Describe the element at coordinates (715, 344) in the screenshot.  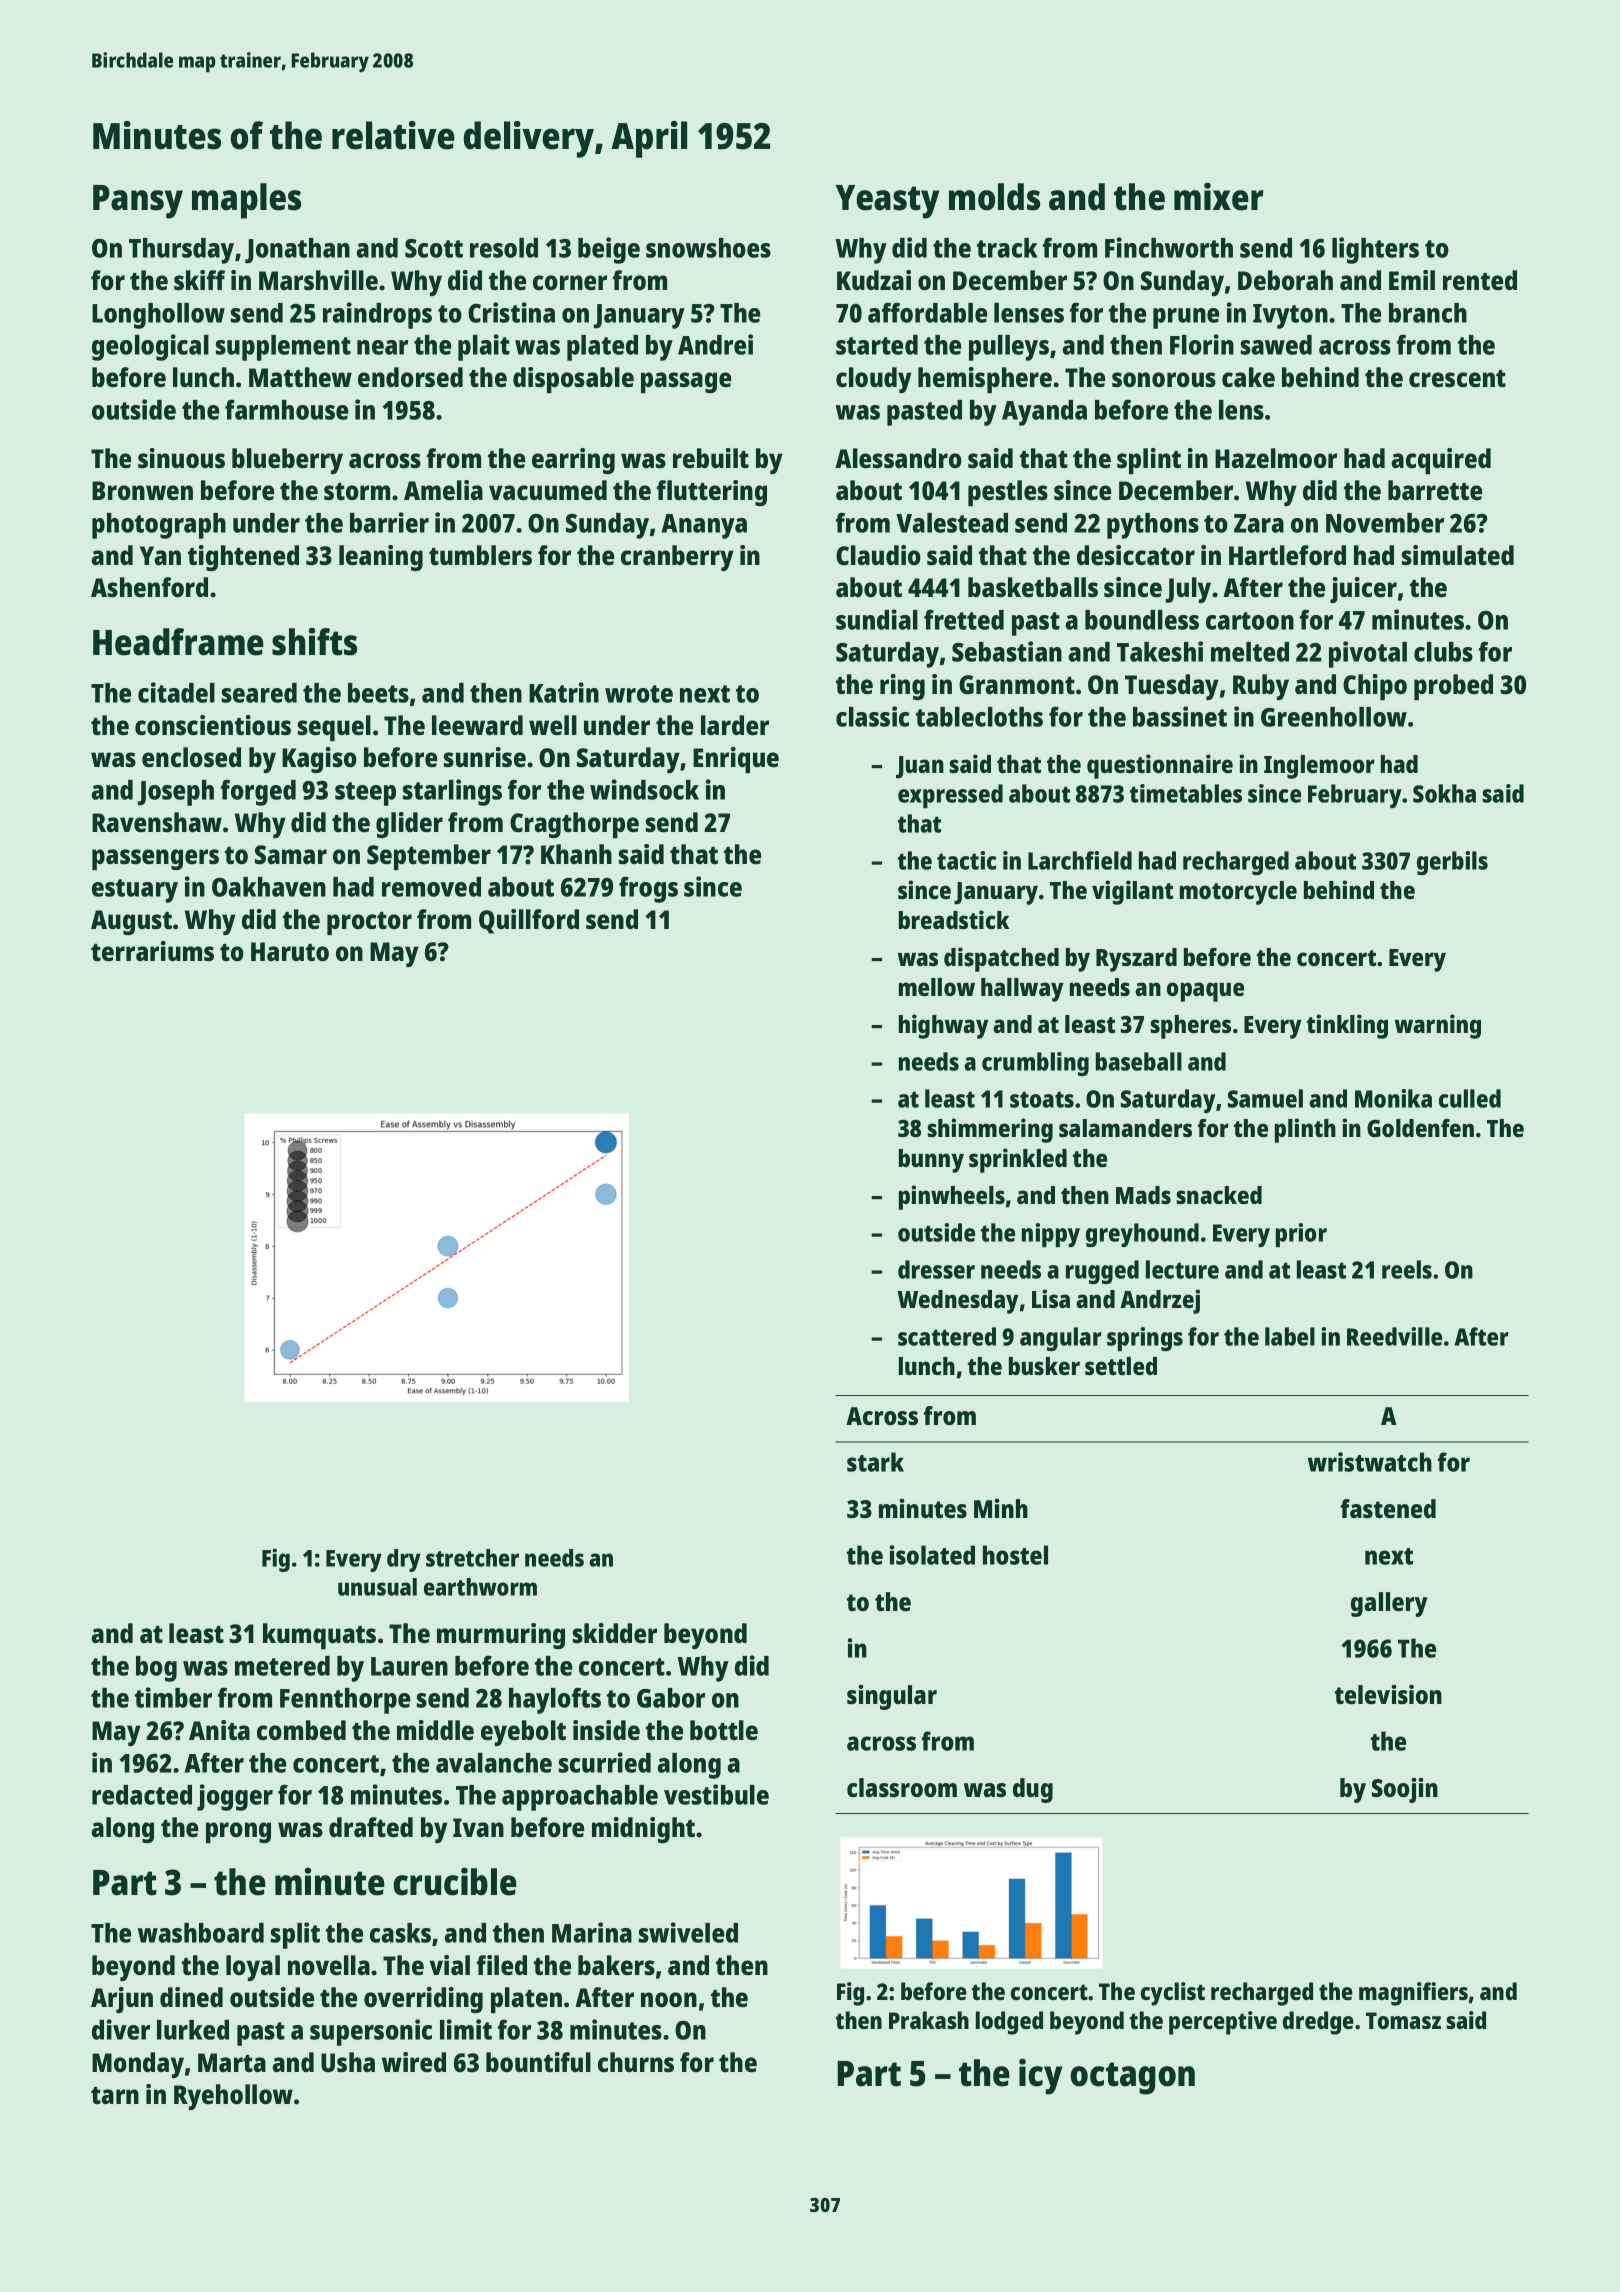
I see `Andrei` at that location.
